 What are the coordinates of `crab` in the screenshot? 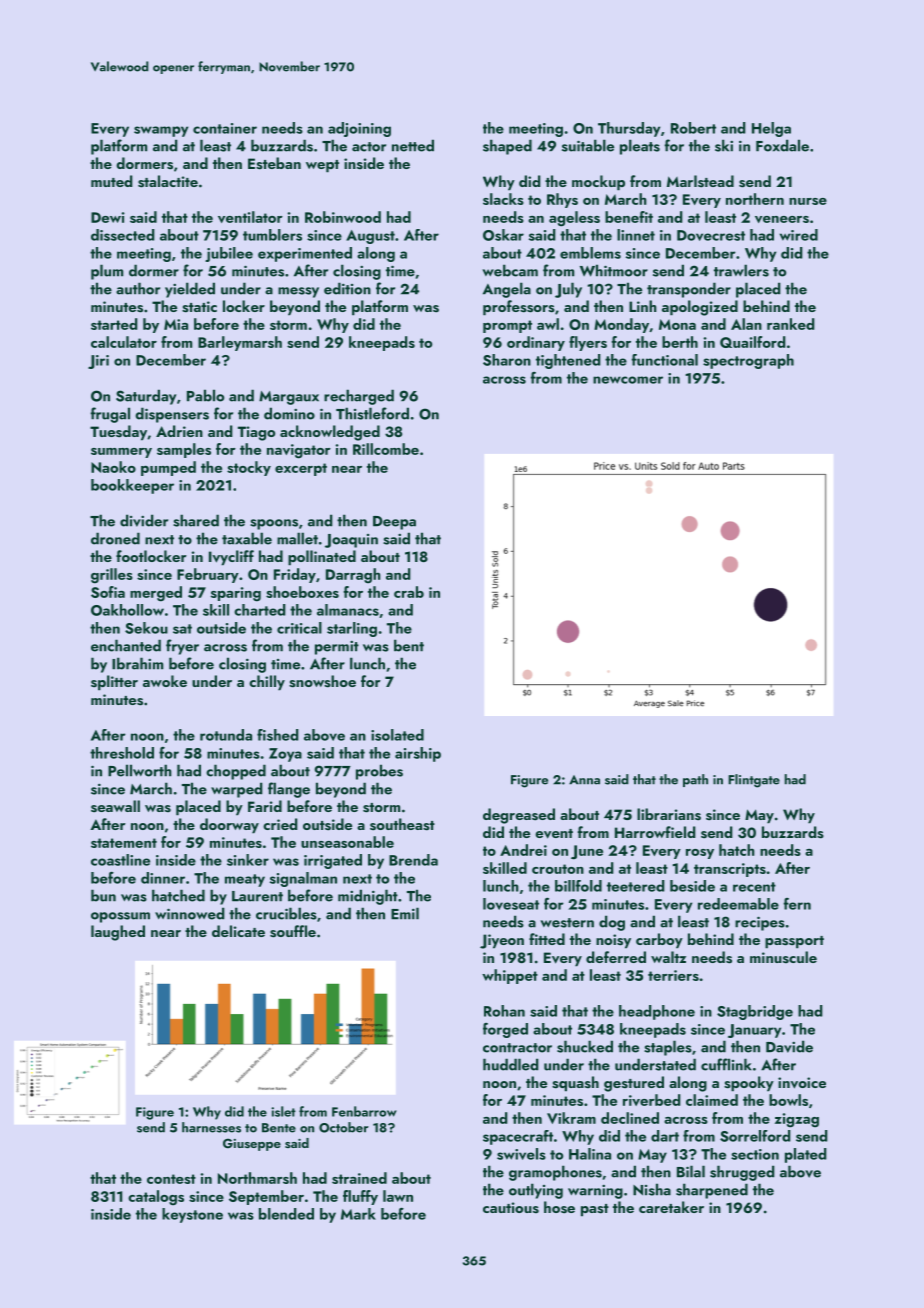 It's located at (409, 592).
